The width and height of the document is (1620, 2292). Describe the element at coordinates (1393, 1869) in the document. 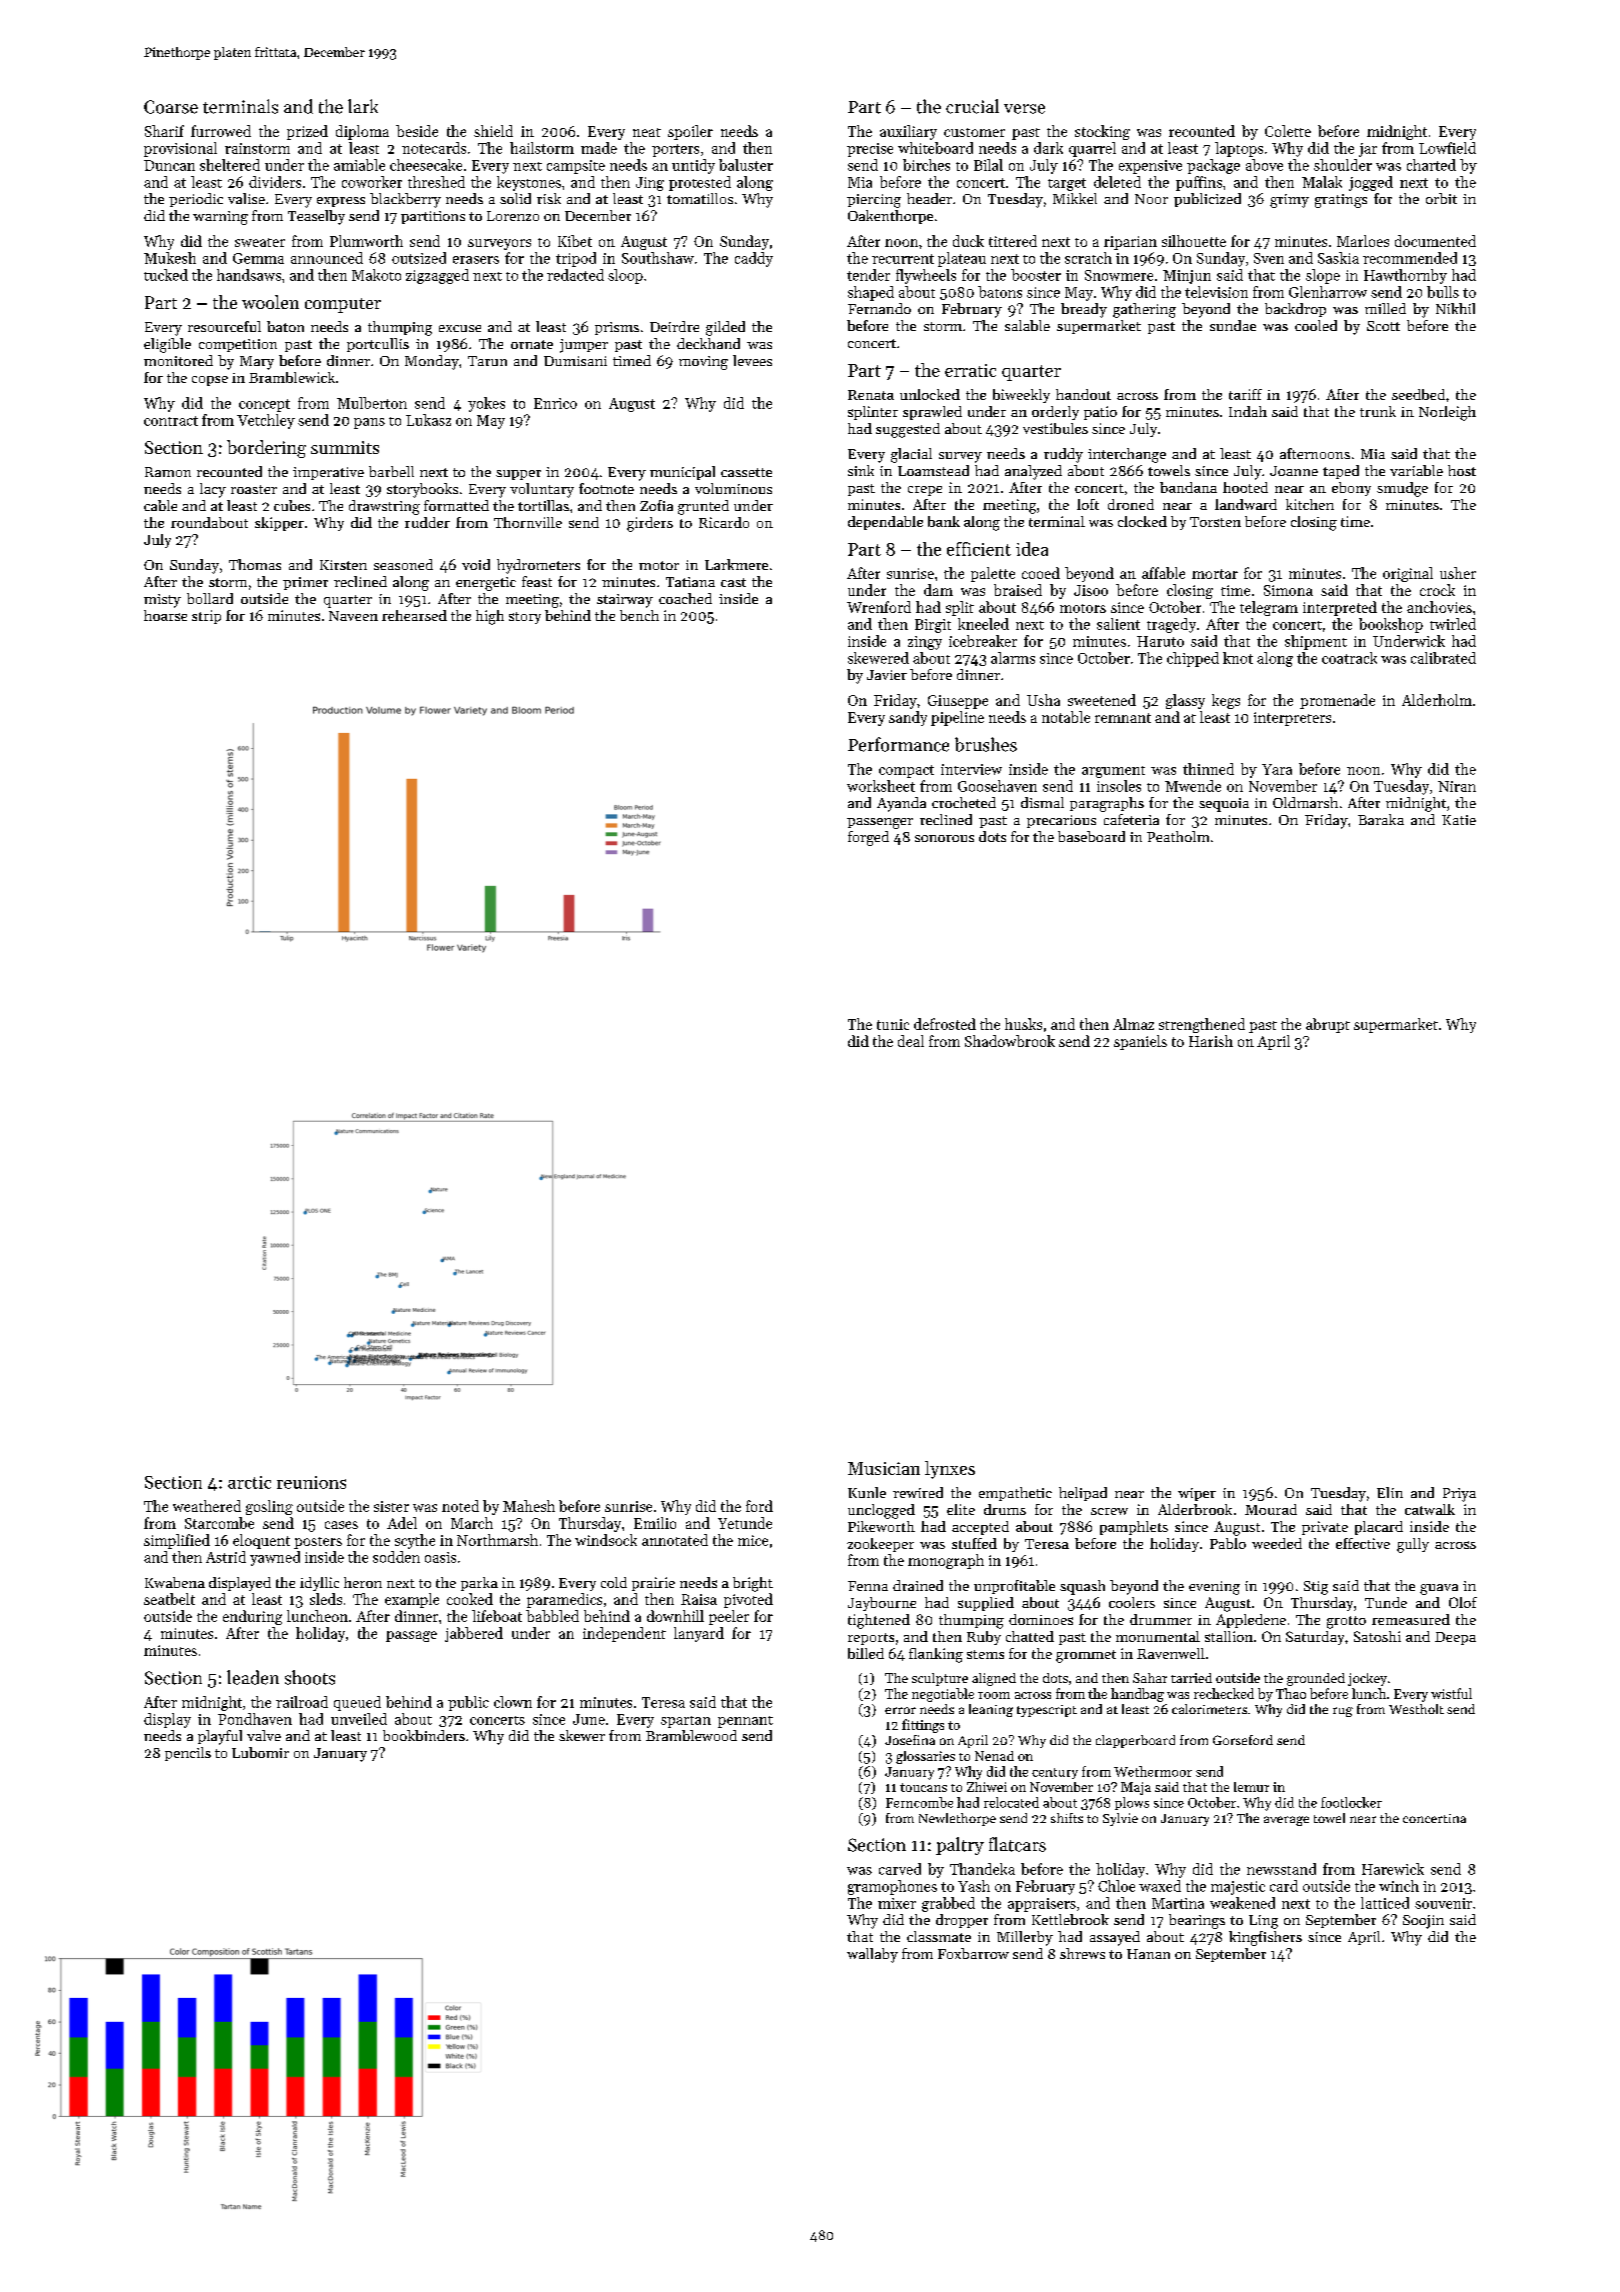

I see `Harewick` at that location.
